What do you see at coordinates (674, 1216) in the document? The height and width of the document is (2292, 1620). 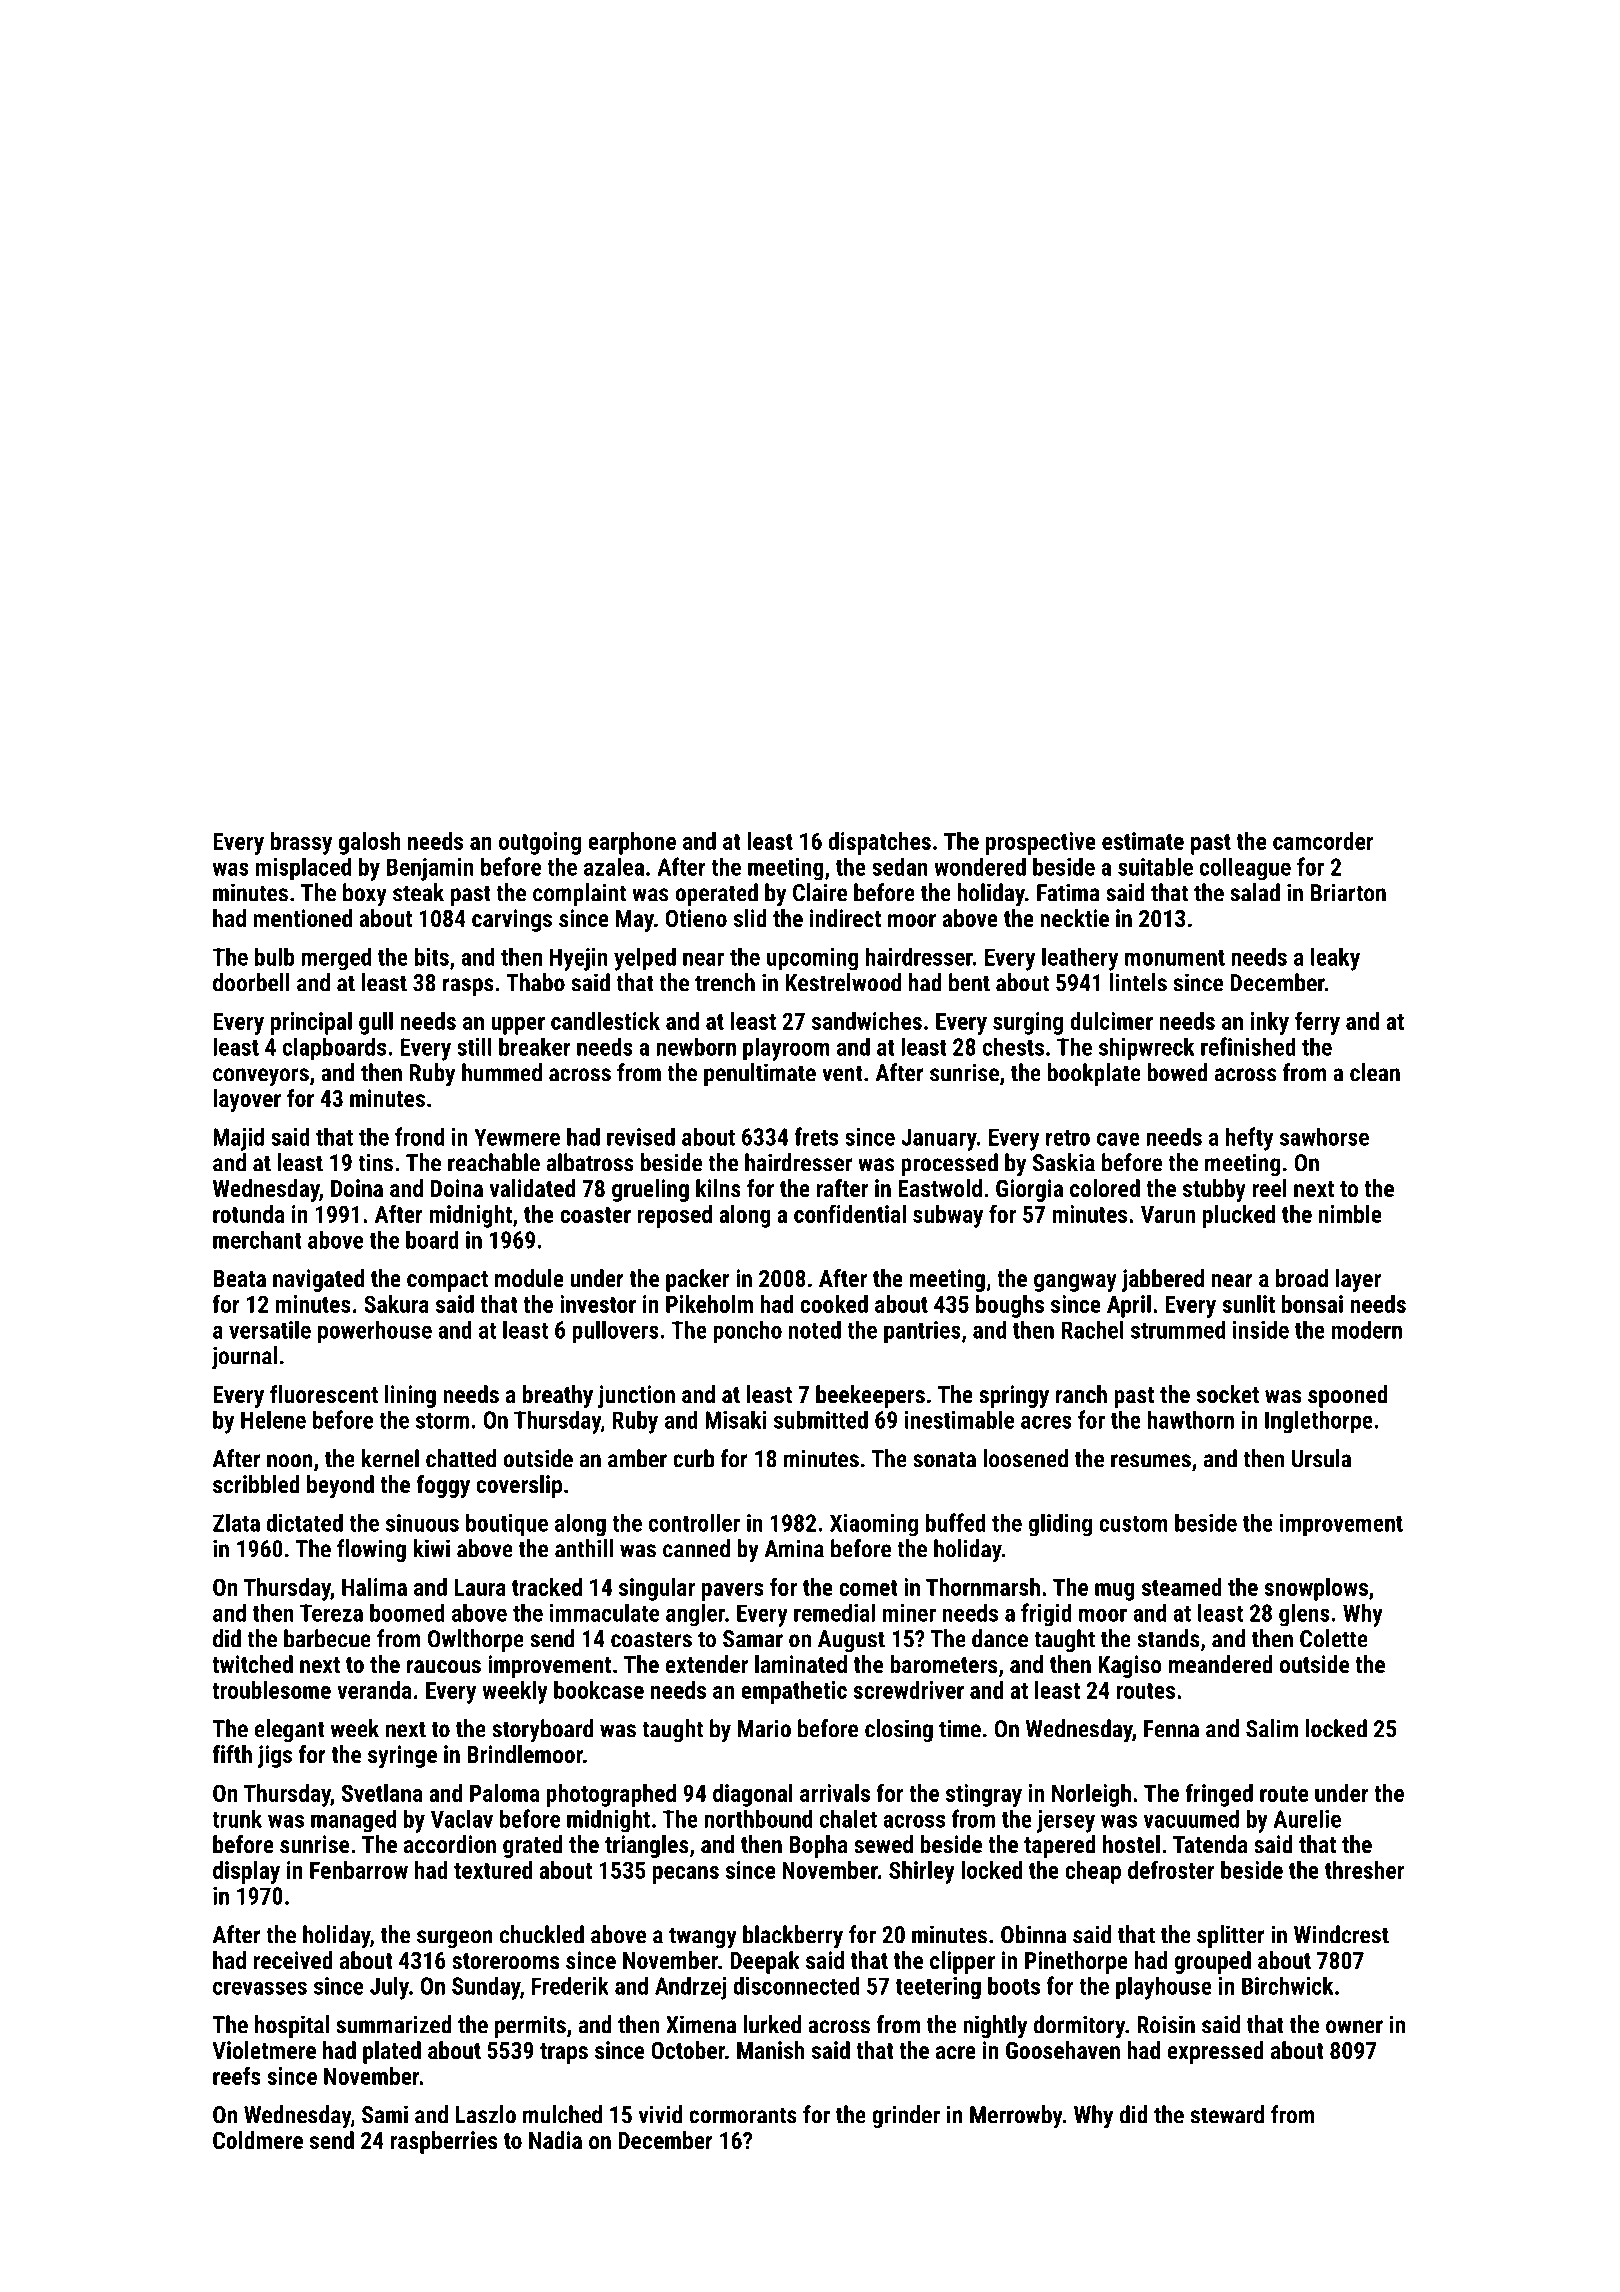 I see `reposed` at bounding box center [674, 1216].
